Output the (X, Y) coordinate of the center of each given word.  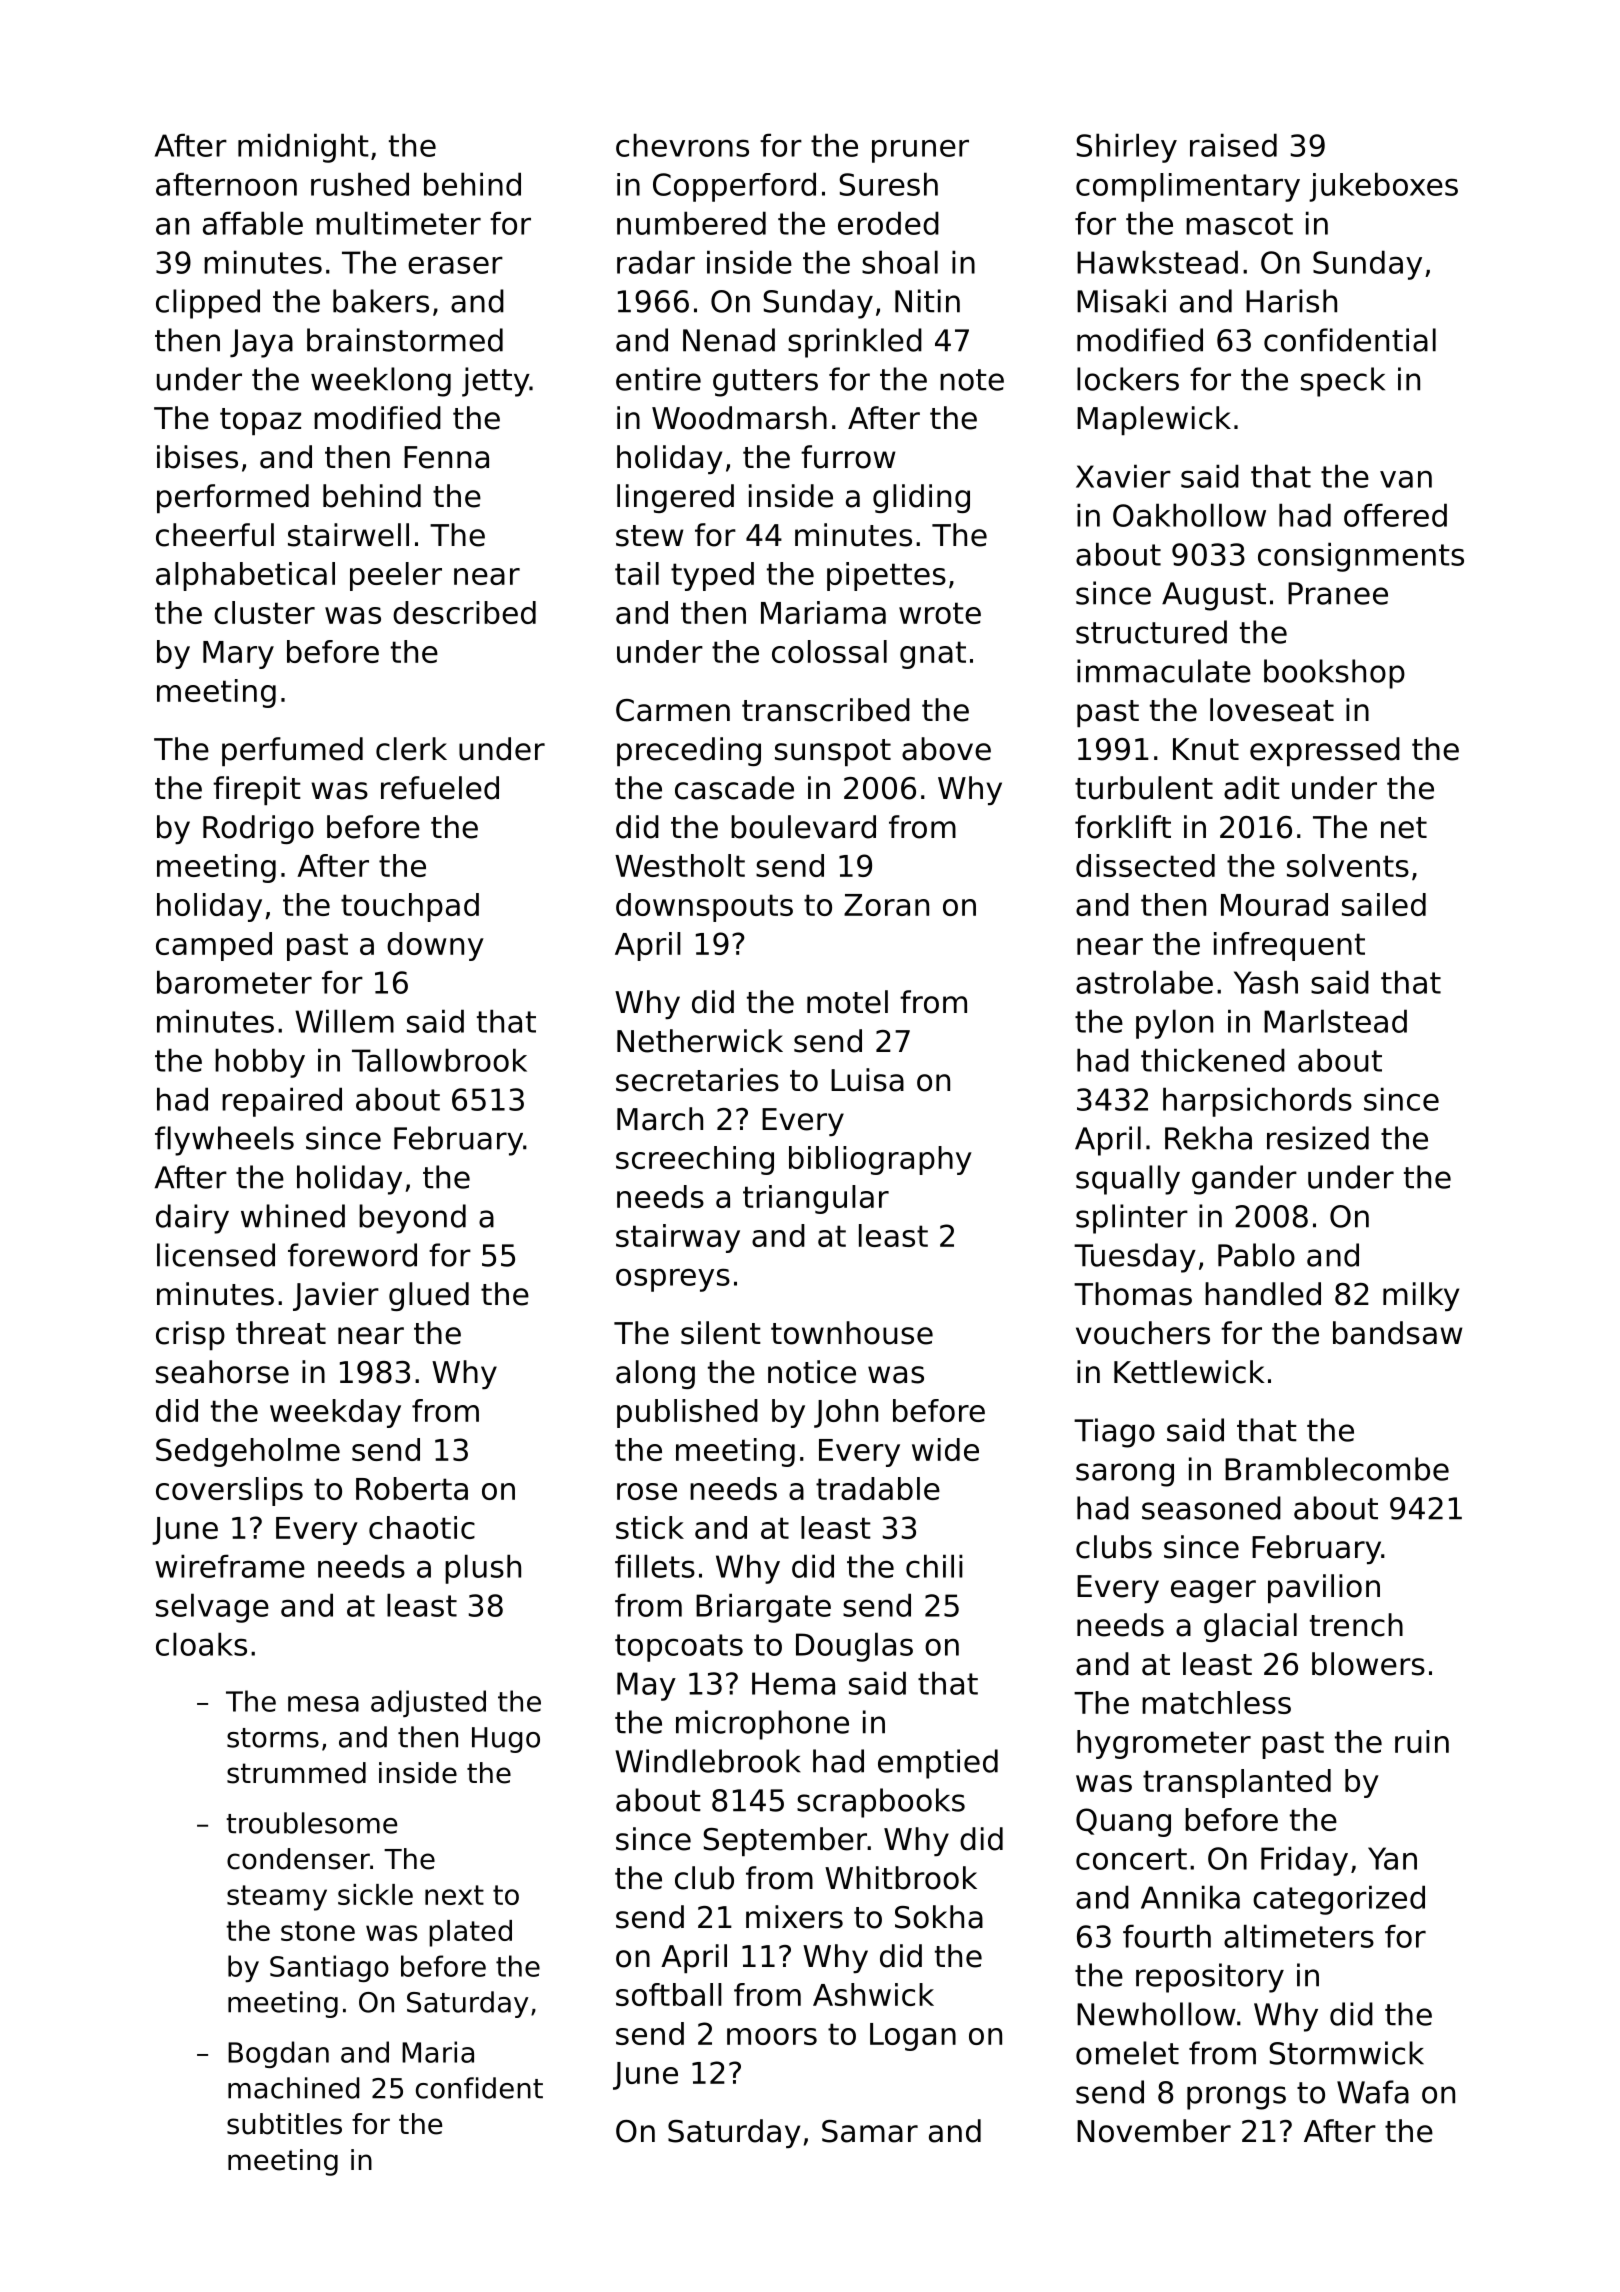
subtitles (284, 2124)
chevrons (682, 145)
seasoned (1211, 1508)
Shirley (1126, 148)
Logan (913, 2037)
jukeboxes (1383, 187)
